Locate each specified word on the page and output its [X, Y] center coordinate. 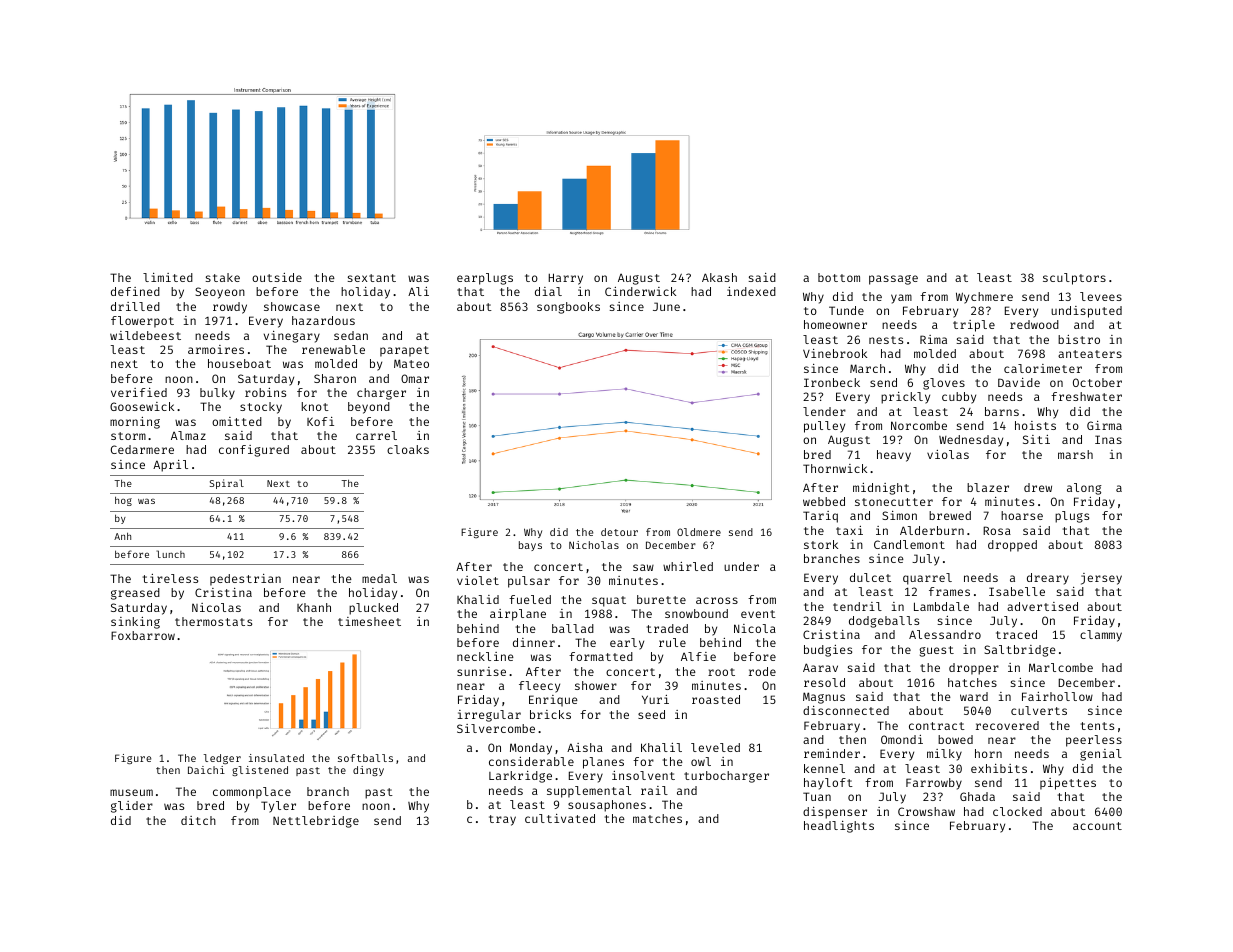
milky [944, 755]
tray [502, 820]
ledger [222, 759]
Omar [415, 378]
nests [886, 340]
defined [135, 291]
